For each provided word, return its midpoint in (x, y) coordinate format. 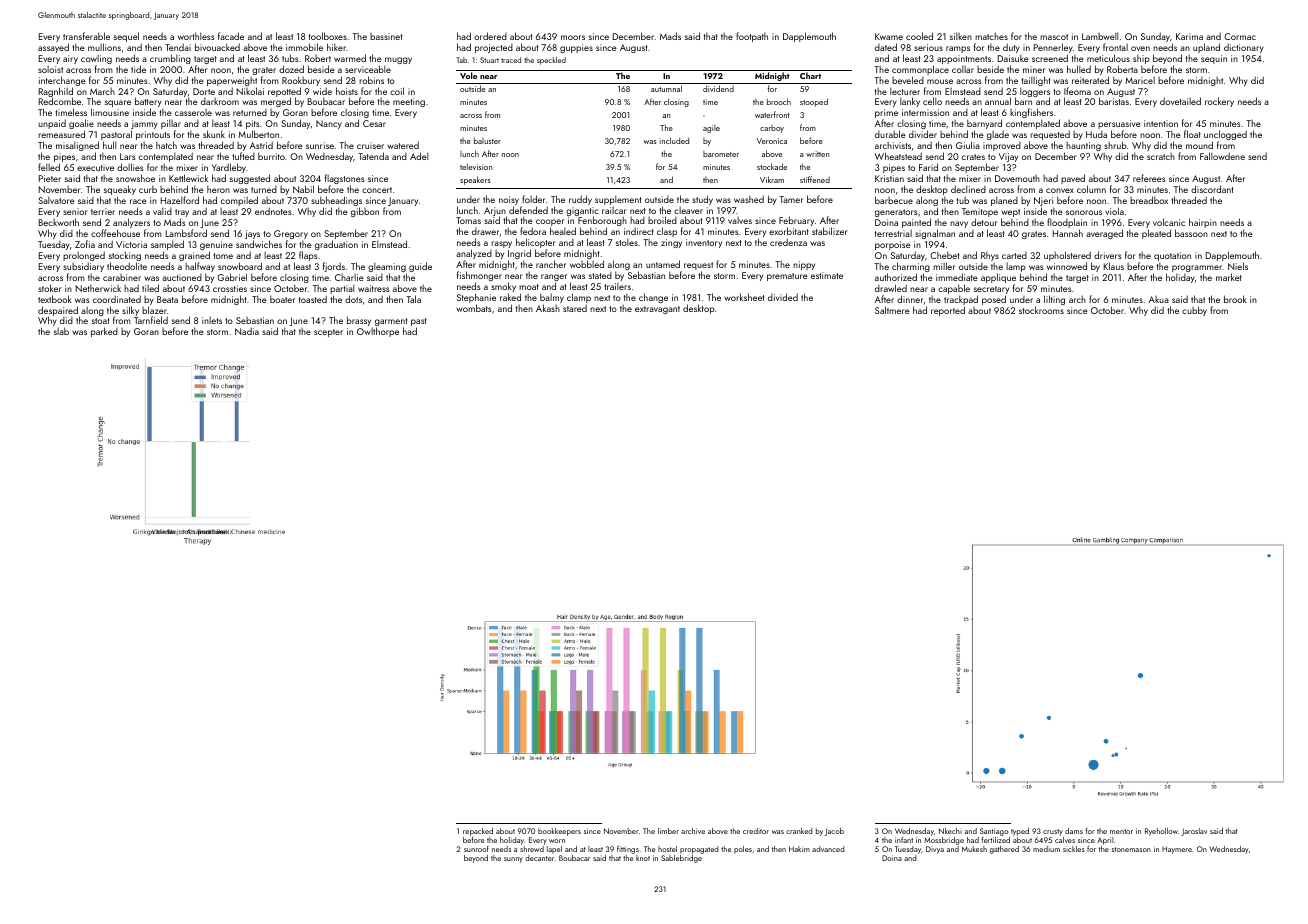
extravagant (657, 310)
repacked (478, 832)
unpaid (52, 124)
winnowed (1067, 266)
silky (130, 311)
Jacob (834, 832)
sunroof (476, 849)
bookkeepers (559, 832)
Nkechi (950, 831)
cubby (1194, 311)
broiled (662, 220)
